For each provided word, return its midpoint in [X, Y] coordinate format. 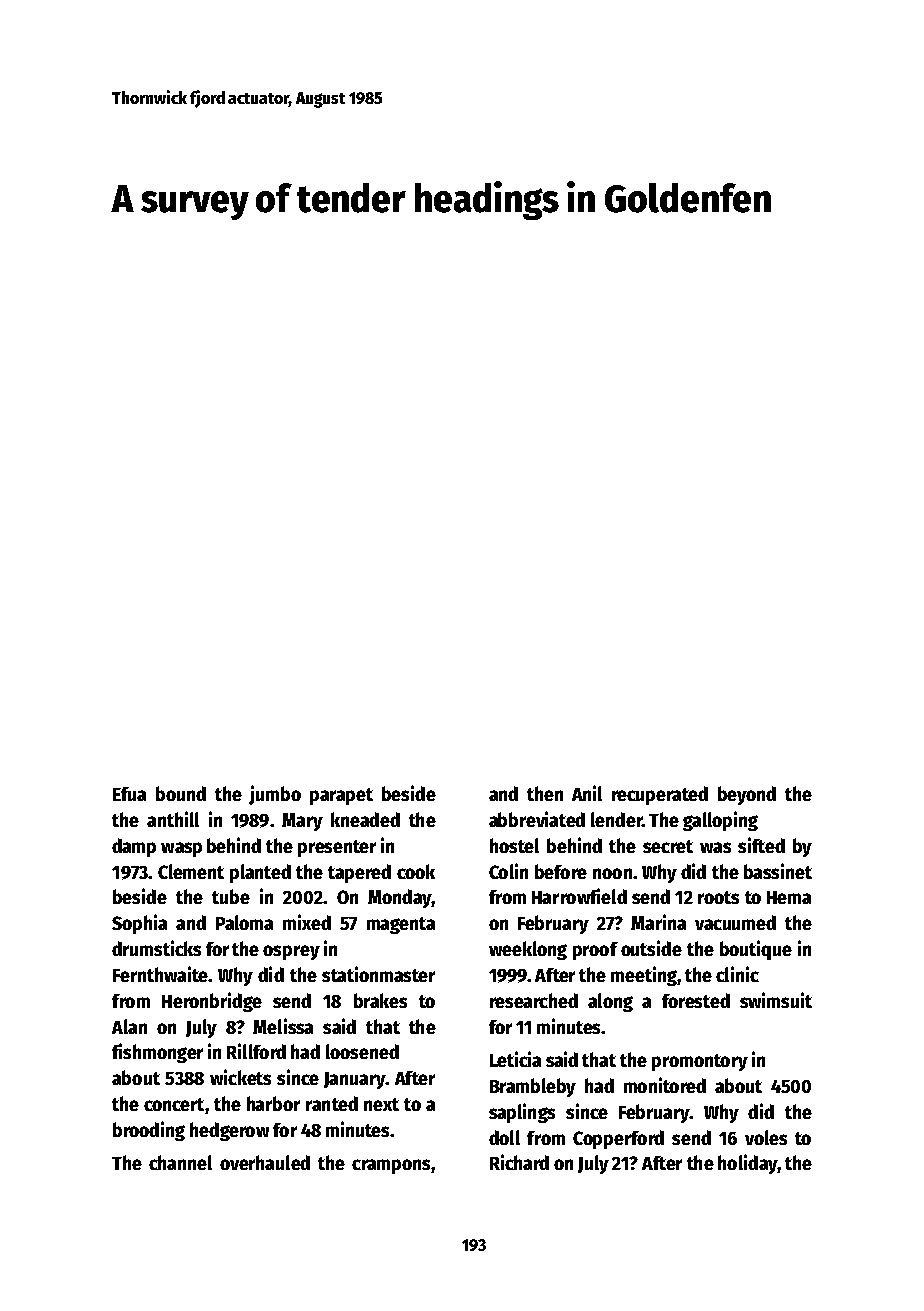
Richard [519, 1162]
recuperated [660, 795]
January [355, 1080]
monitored [665, 1085]
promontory [700, 1062]
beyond [747, 795]
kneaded [365, 819]
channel [180, 1162]
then [545, 793]
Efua [129, 794]
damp [134, 847]
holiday [747, 1164]
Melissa [283, 1026]
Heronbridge [212, 1002]
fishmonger [157, 1053]
